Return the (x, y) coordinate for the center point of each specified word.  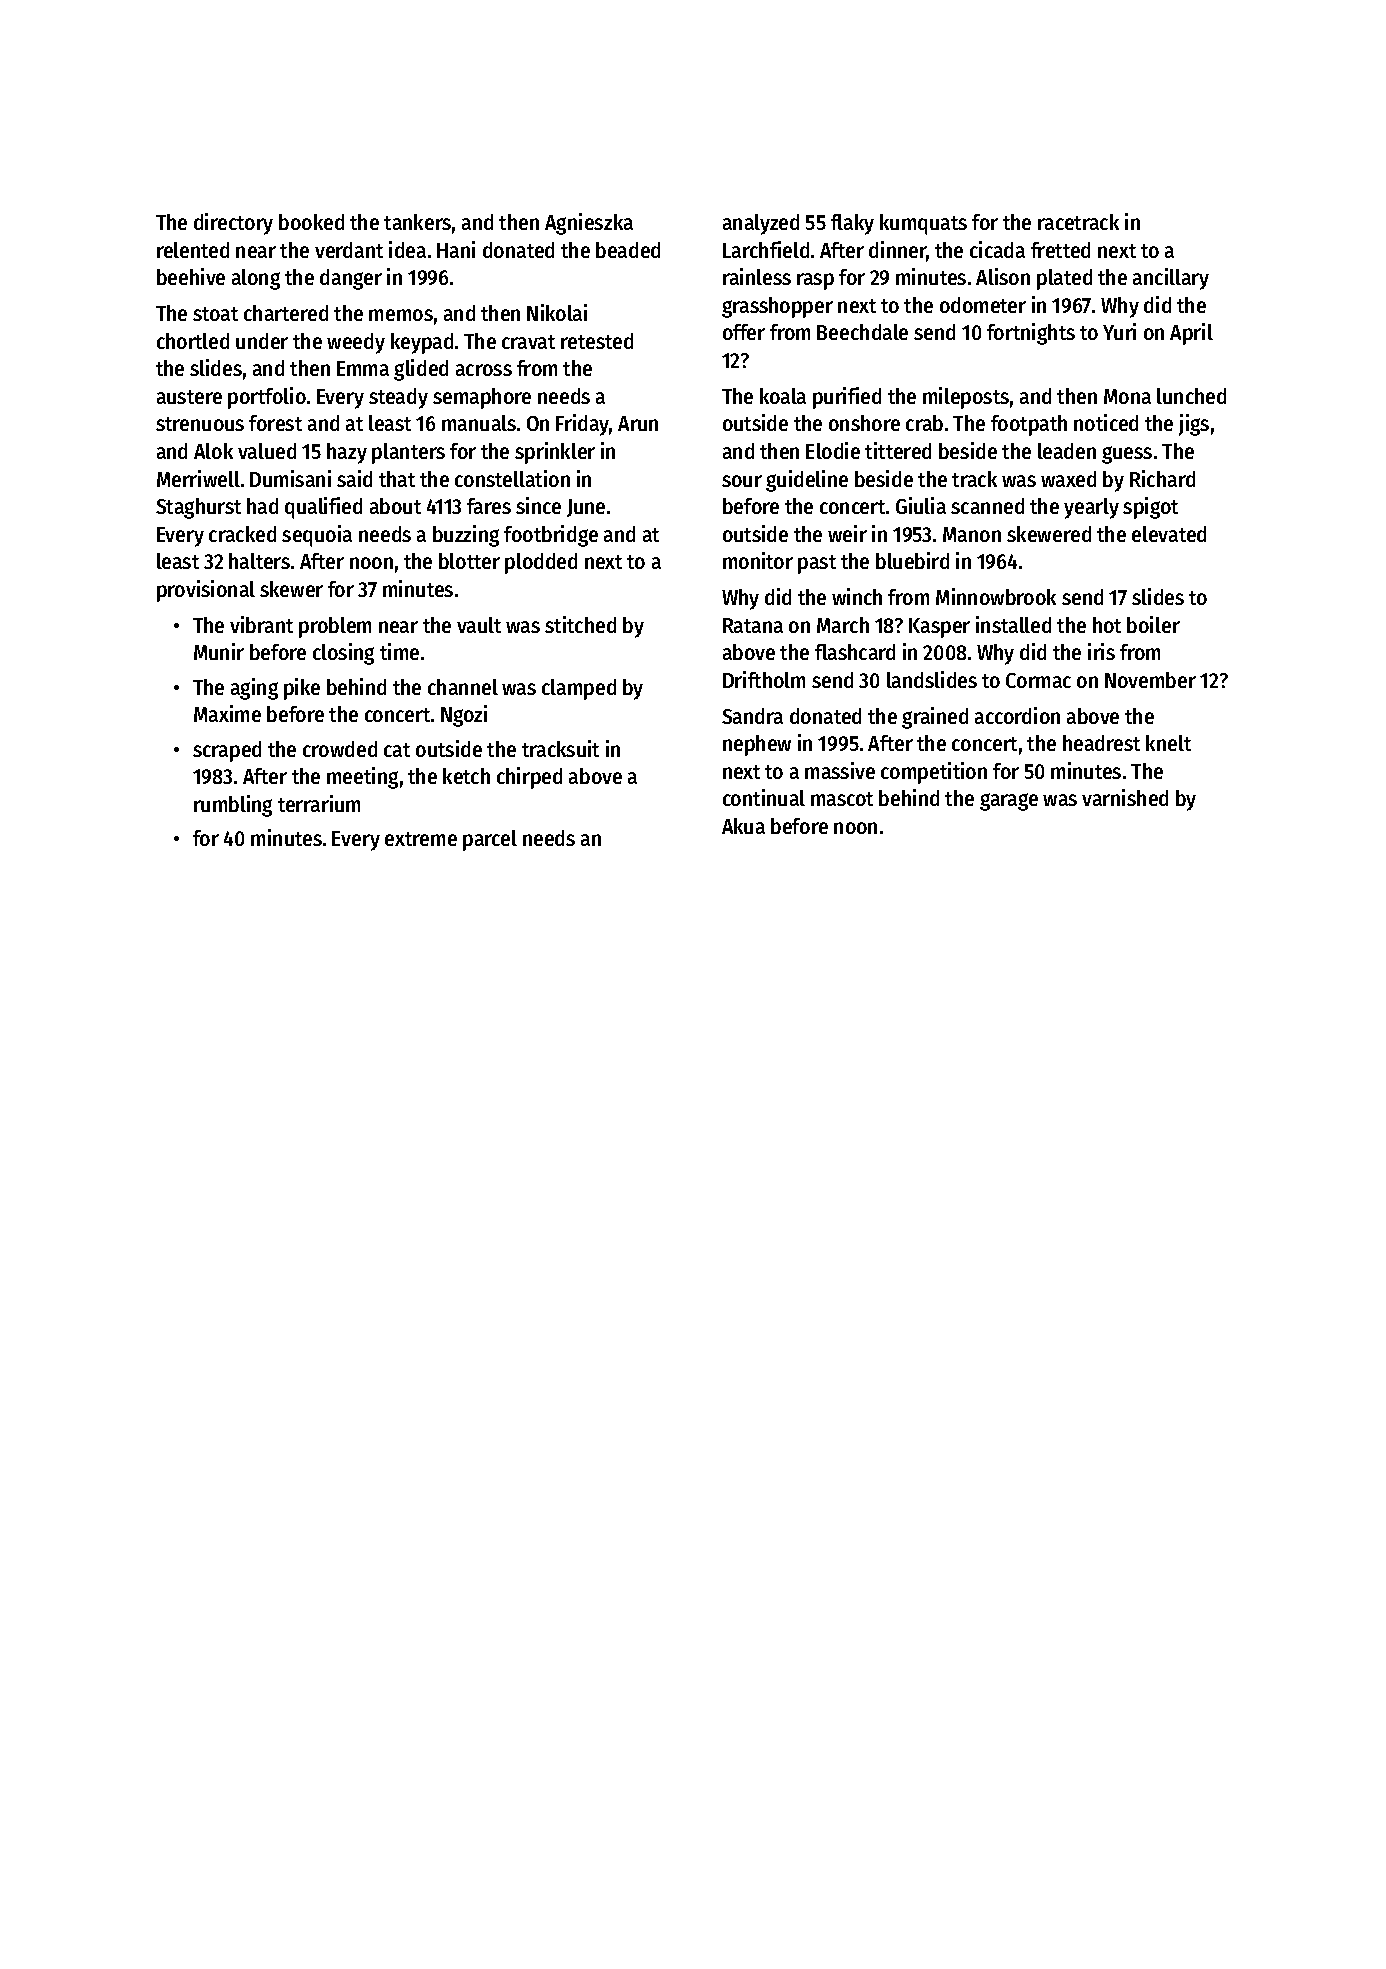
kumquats (923, 224)
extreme (421, 839)
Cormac (1038, 680)
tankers (417, 222)
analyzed (761, 224)
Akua (743, 826)
